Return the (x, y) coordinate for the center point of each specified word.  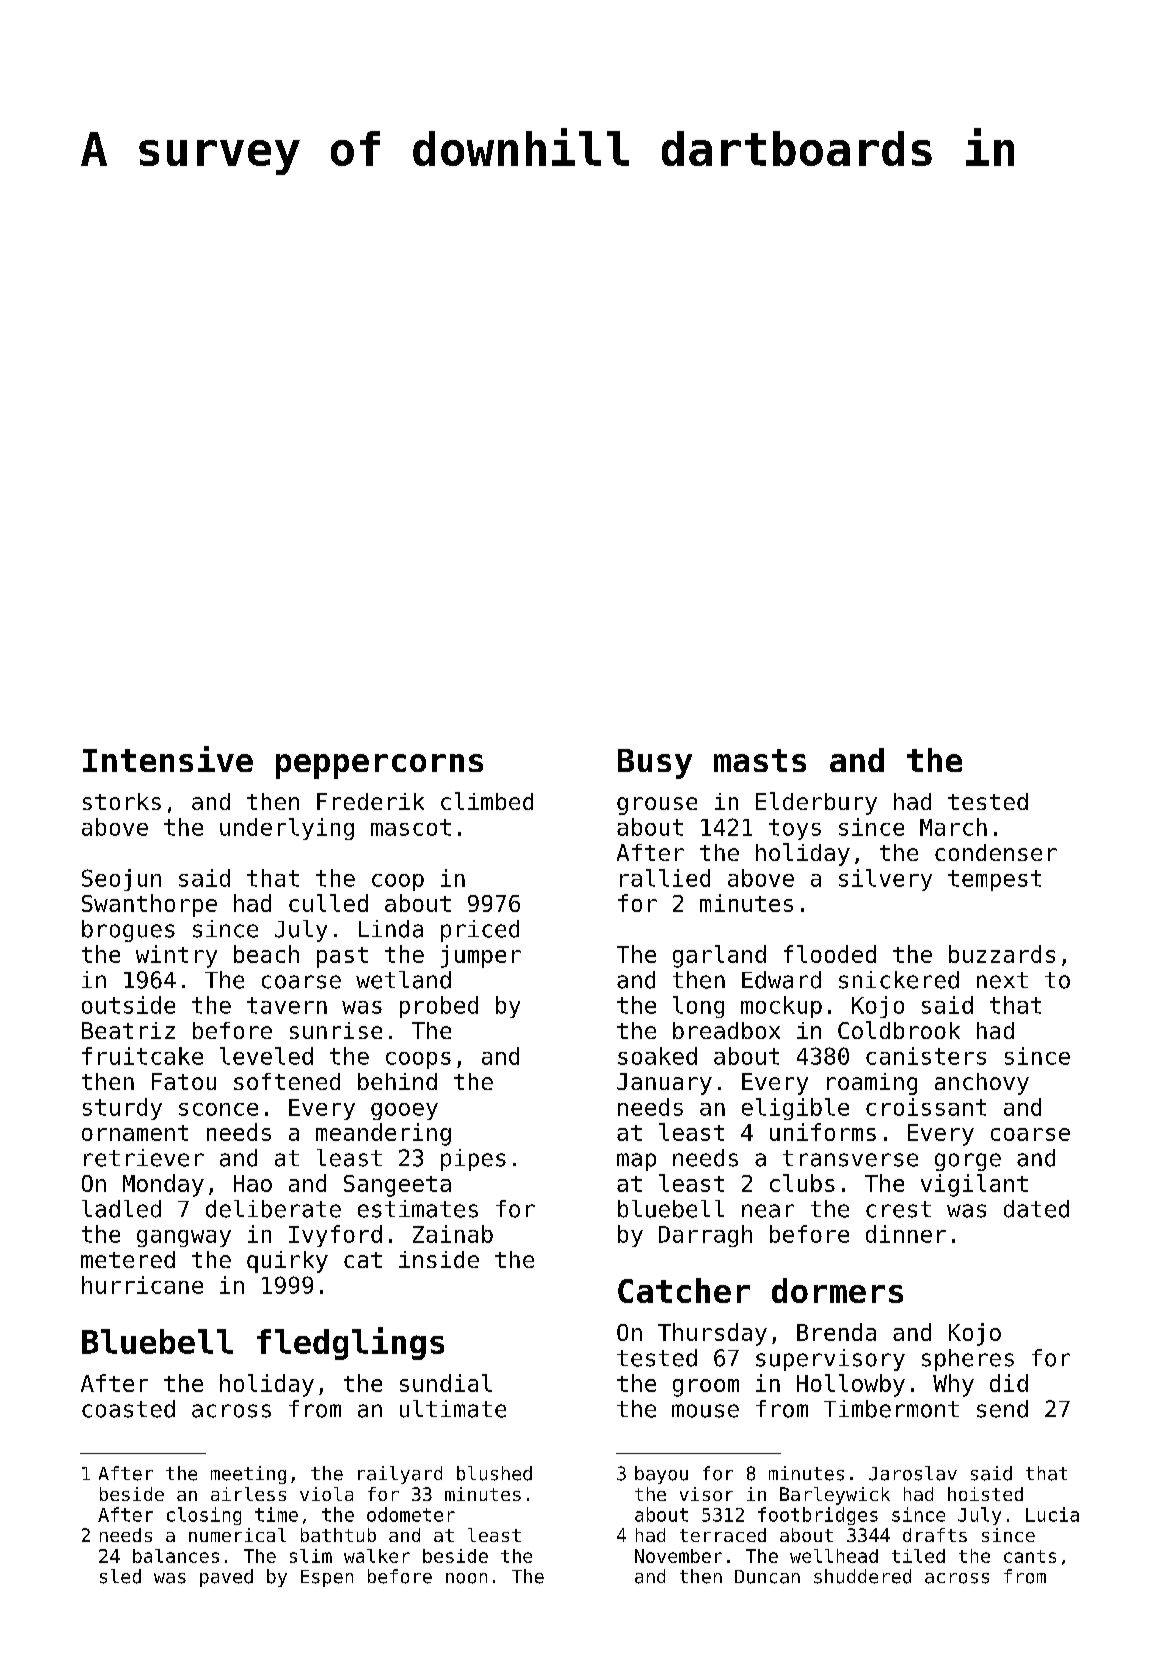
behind (397, 1081)
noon (466, 1578)
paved (226, 1578)
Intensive (168, 759)
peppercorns (379, 766)
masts (760, 760)
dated (1036, 1209)
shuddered (862, 1576)
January (664, 1084)
